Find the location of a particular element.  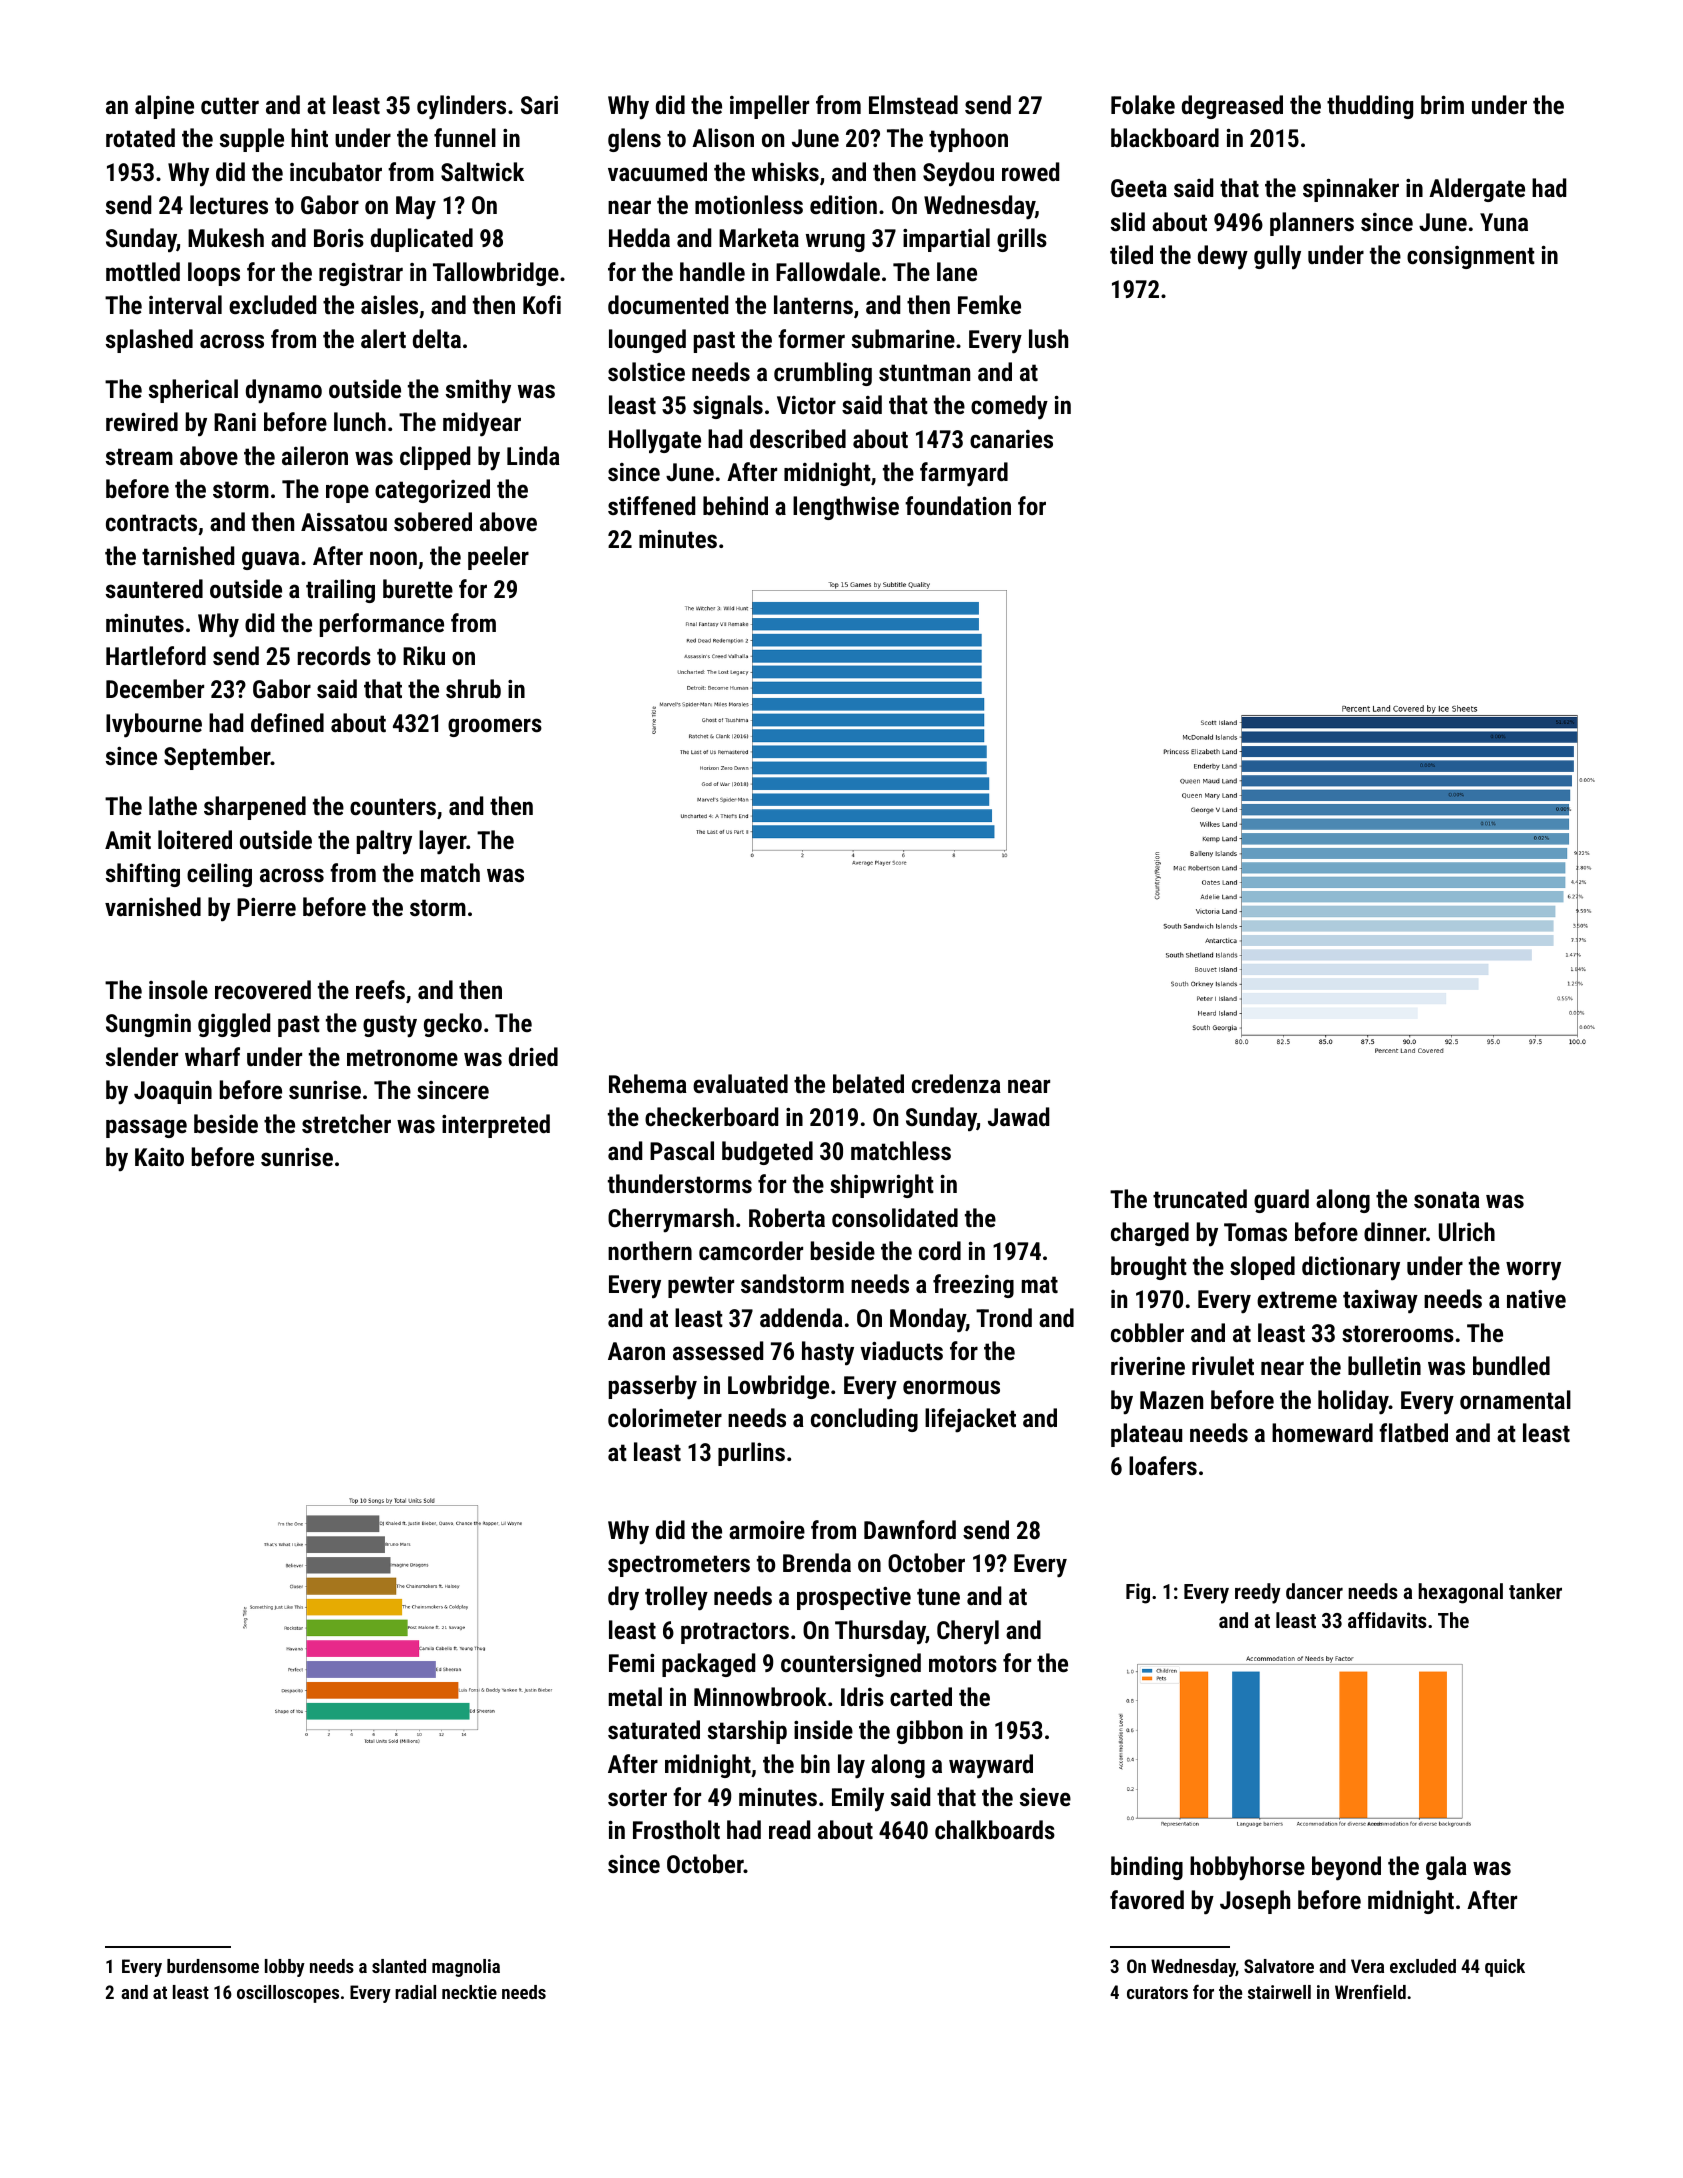

lane is located at coordinates (957, 271).
